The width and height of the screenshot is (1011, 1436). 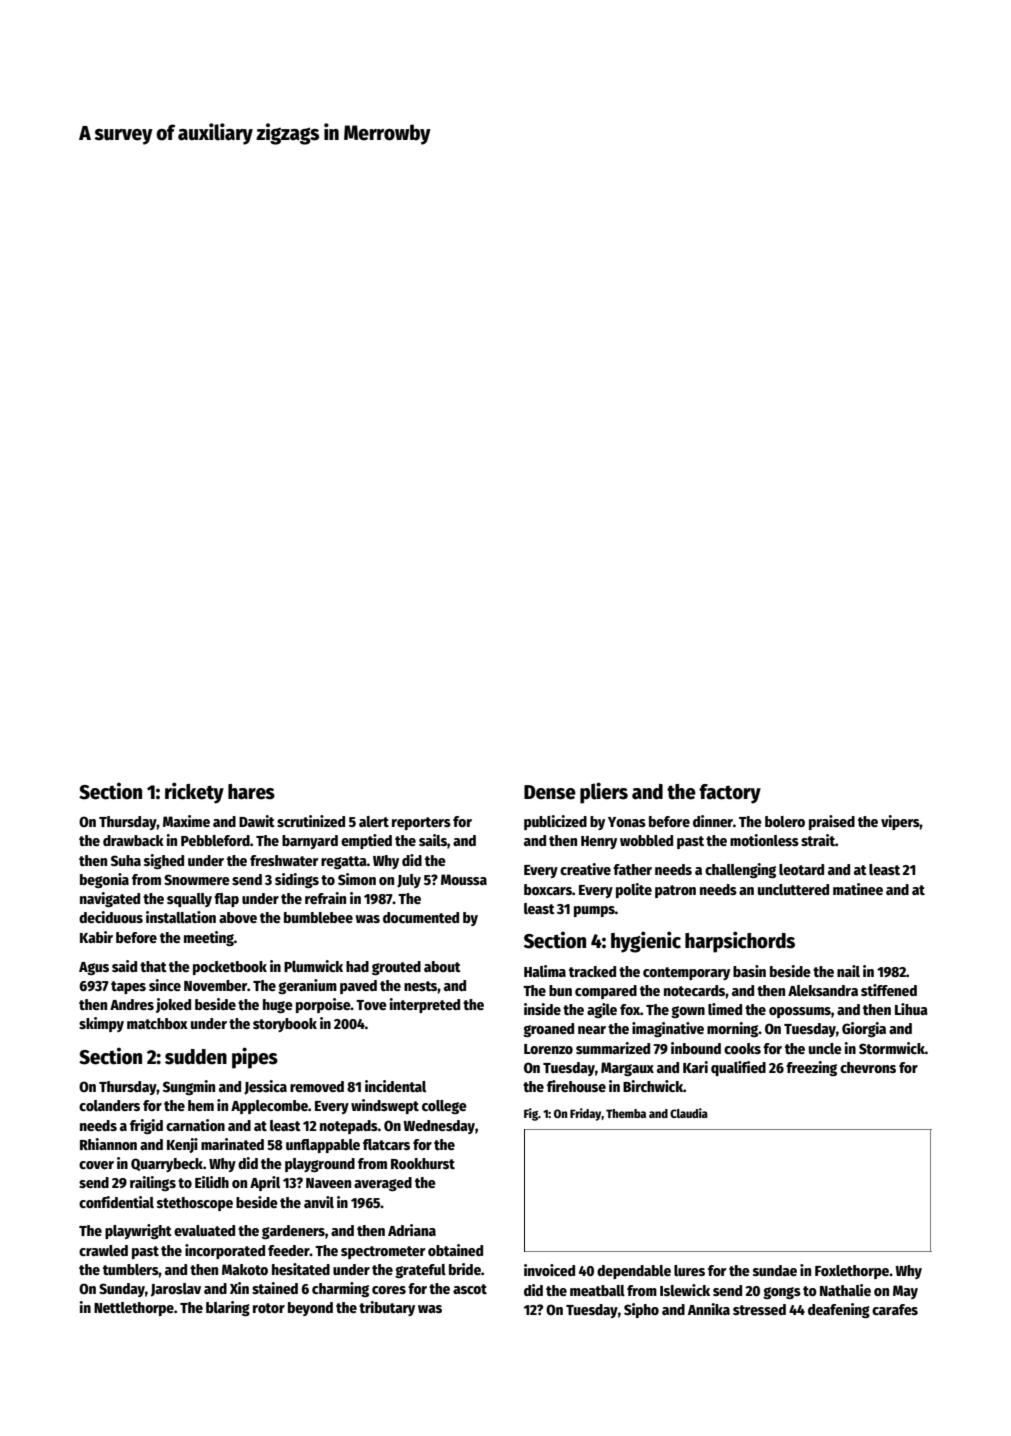 I want to click on bun, so click(x=560, y=990).
